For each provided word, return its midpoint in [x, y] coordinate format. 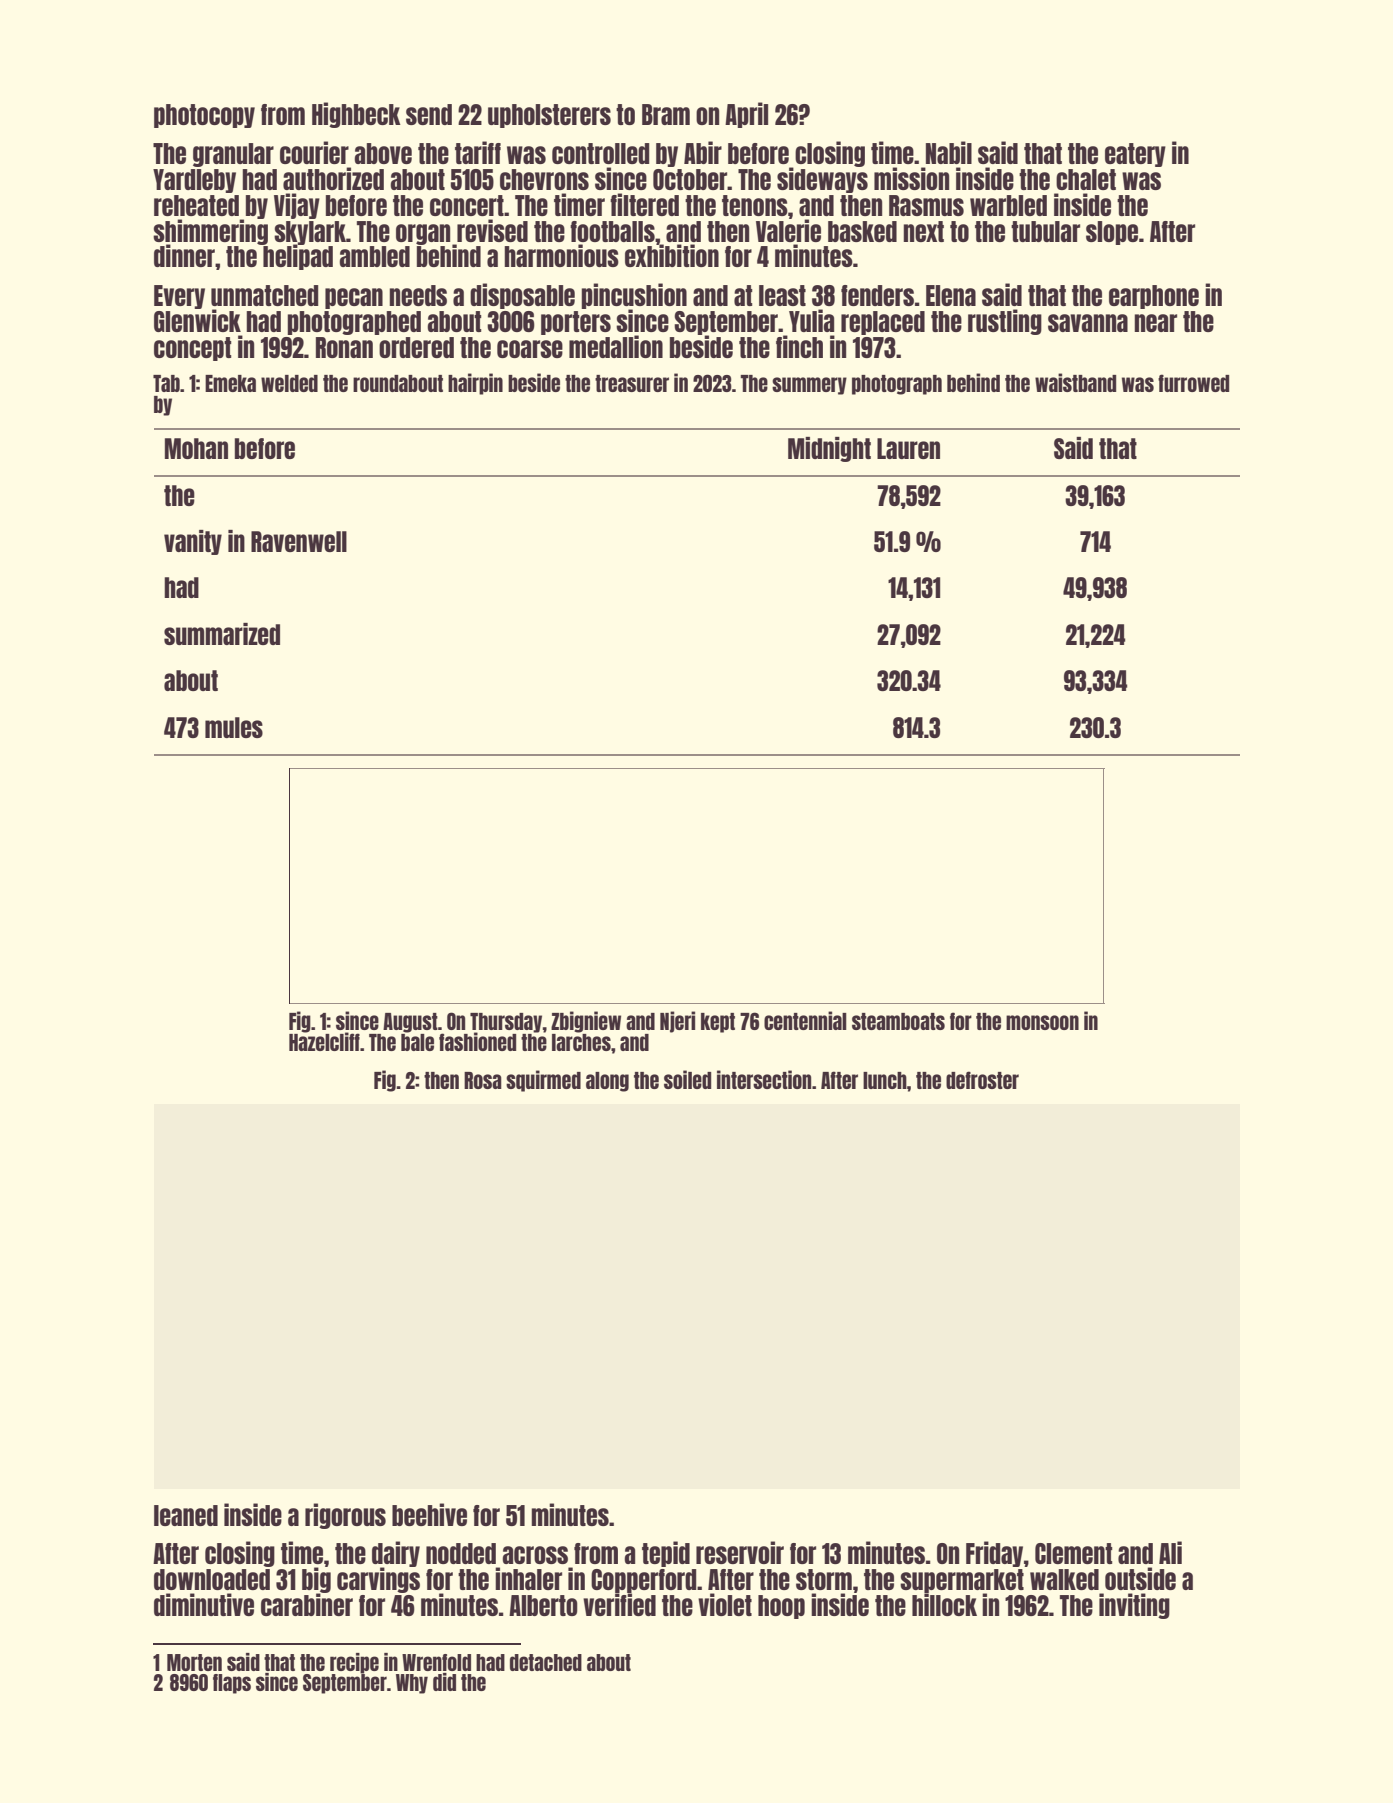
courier [314, 152]
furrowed [1193, 383]
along [607, 1082]
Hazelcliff [324, 1042]
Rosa [483, 1080]
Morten [194, 1662]
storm [824, 1579]
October [690, 179]
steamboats [898, 1021]
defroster [982, 1080]
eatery [1135, 155]
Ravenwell [299, 541]
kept [718, 1023]
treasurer [632, 383]
